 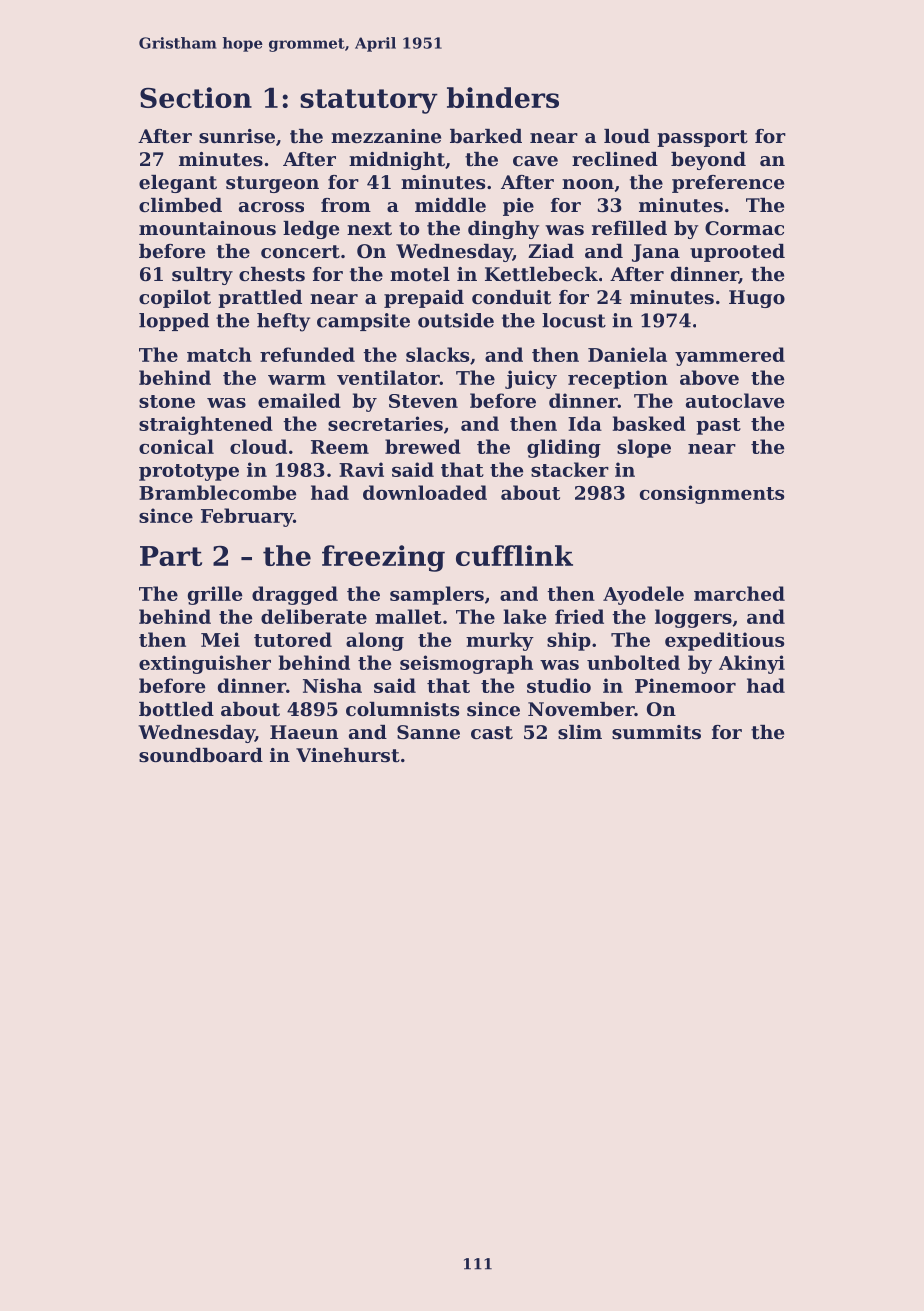 What do you see at coordinates (293, 639) in the screenshot?
I see `tutored` at bounding box center [293, 639].
